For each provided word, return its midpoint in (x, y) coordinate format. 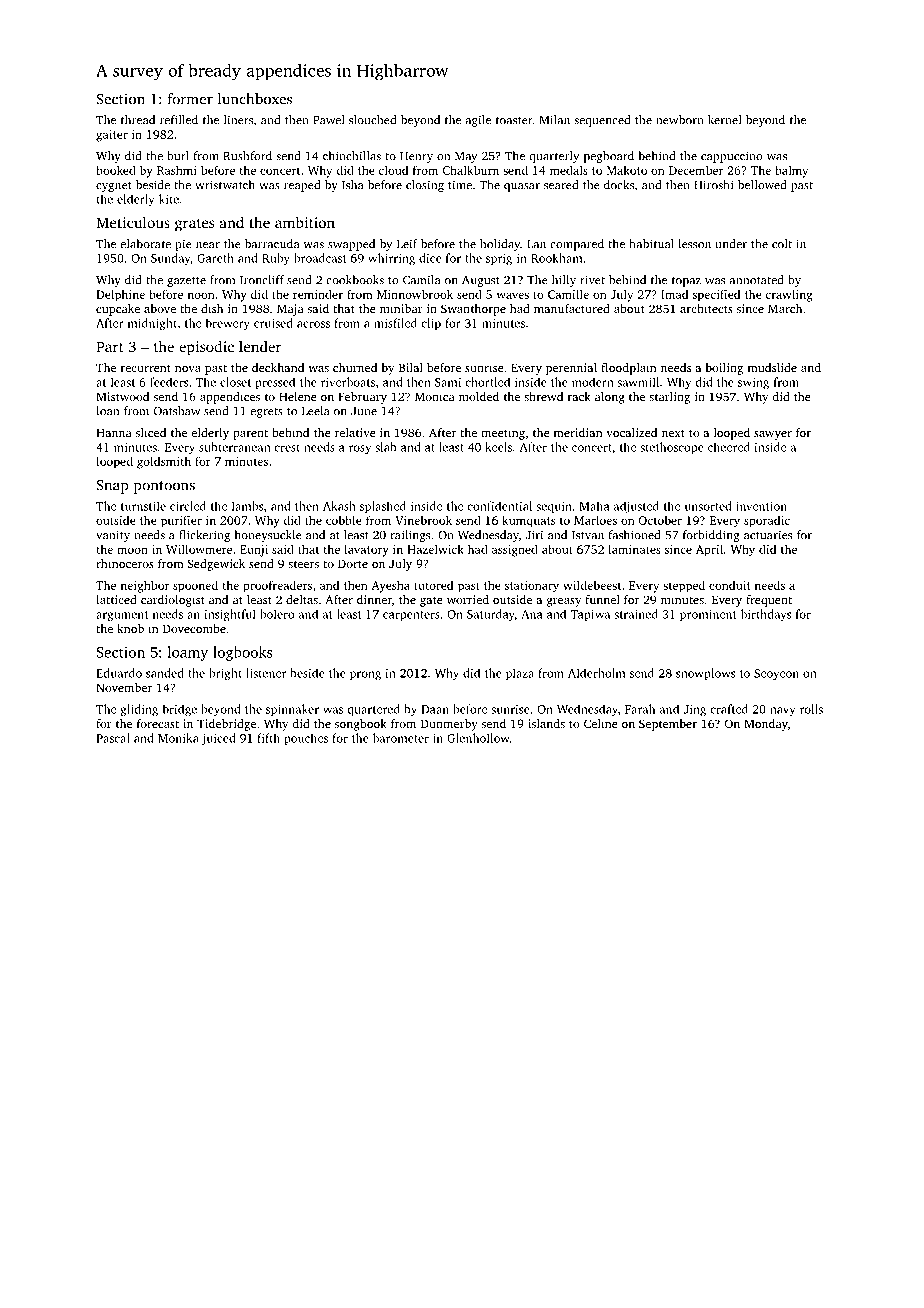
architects (706, 308)
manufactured (572, 308)
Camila (421, 280)
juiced (218, 739)
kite (169, 199)
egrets (266, 413)
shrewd (543, 396)
